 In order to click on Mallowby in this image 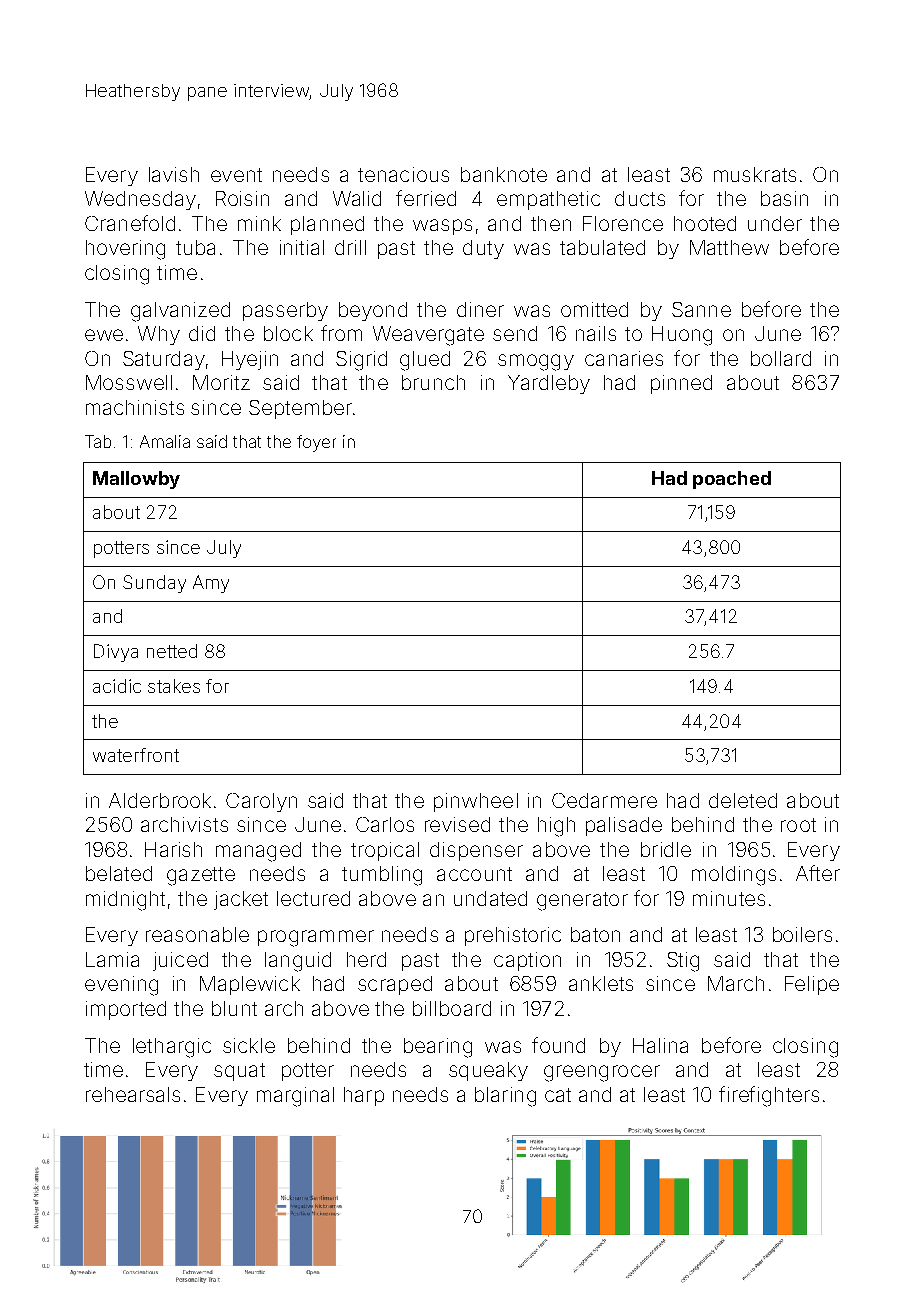, I will do `click(136, 480)`.
